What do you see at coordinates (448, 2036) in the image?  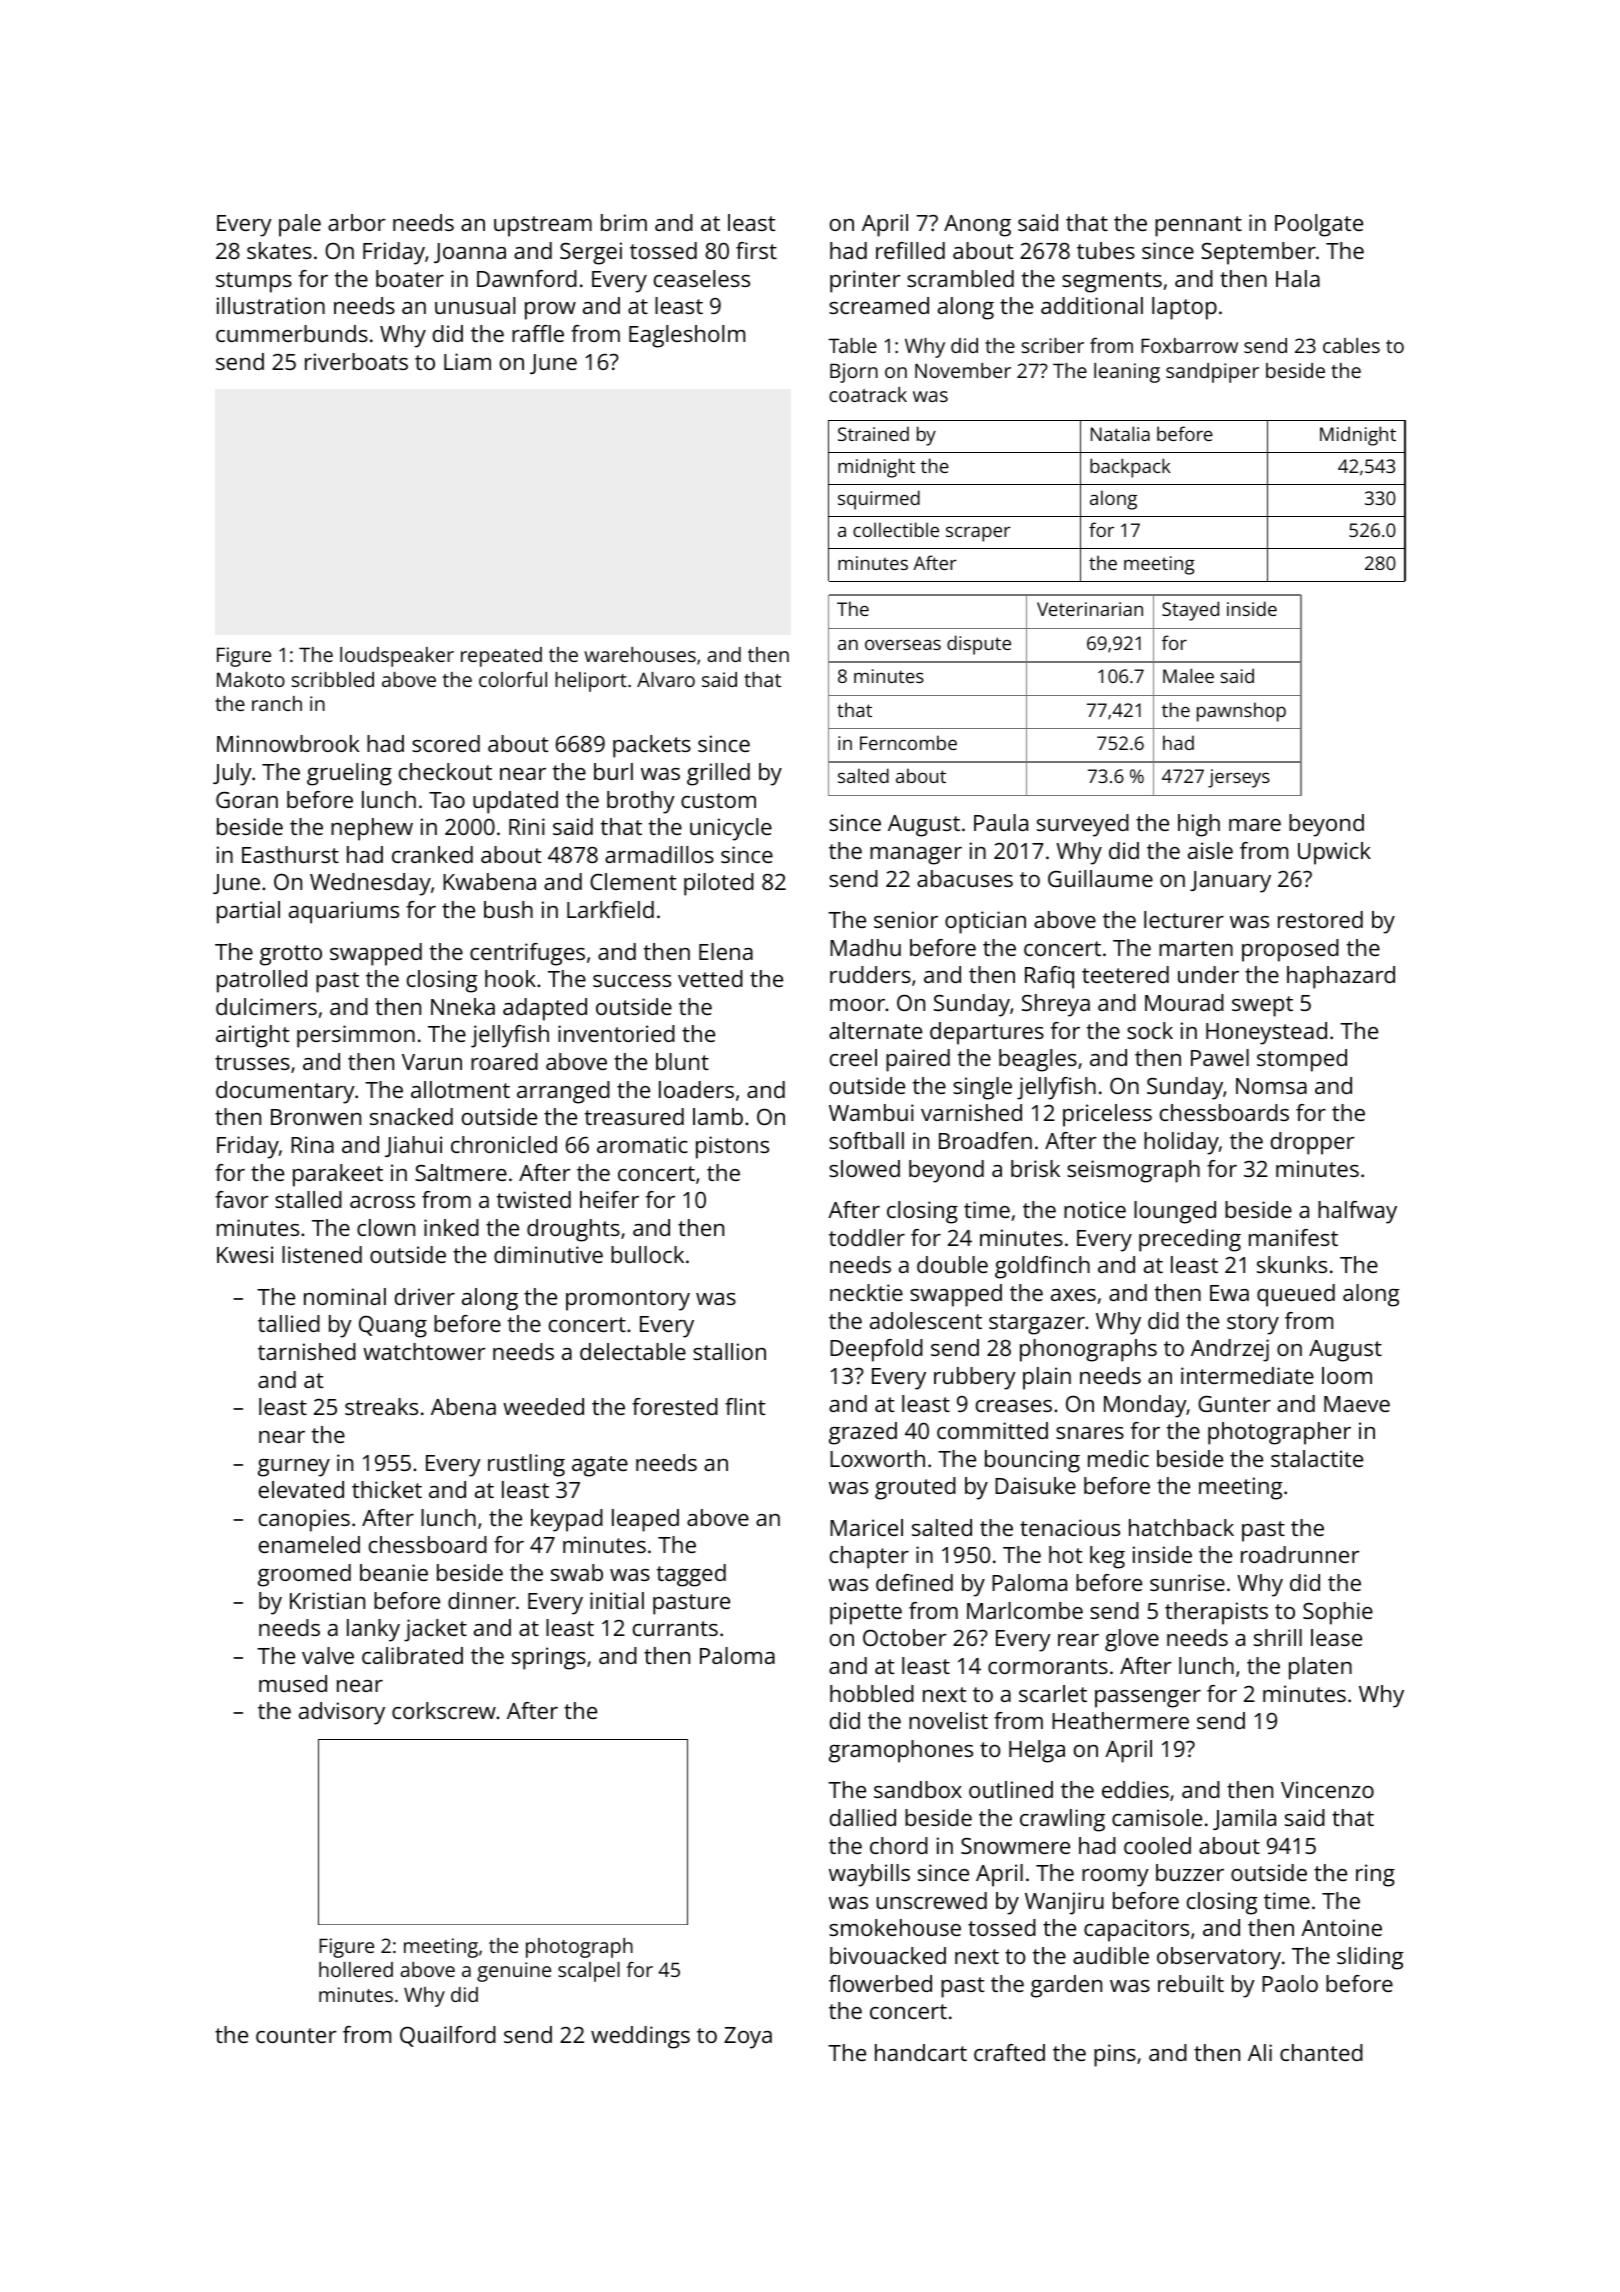 I see `Quailford` at bounding box center [448, 2036].
